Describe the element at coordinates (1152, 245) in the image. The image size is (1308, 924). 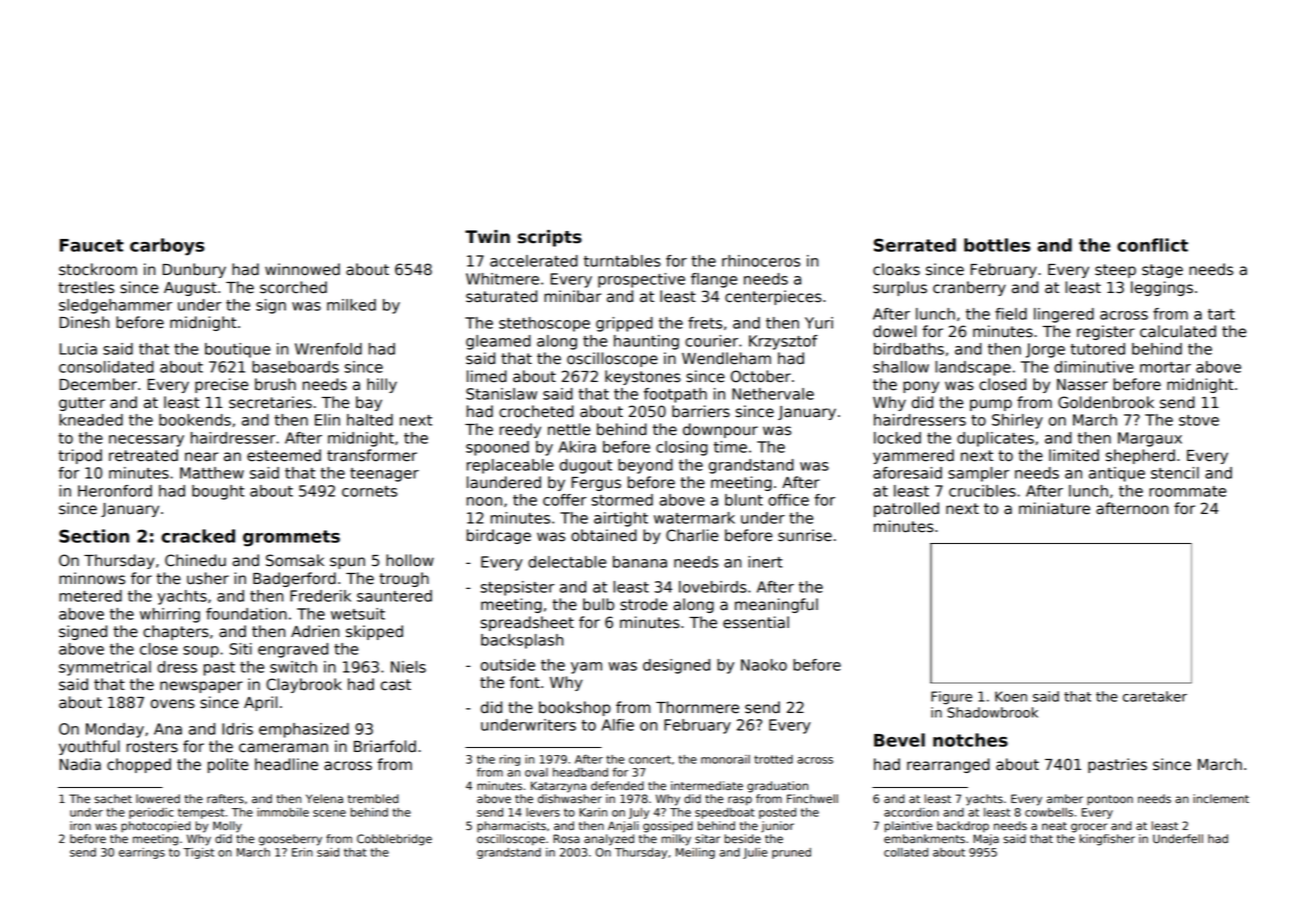
I see `conflict` at that location.
